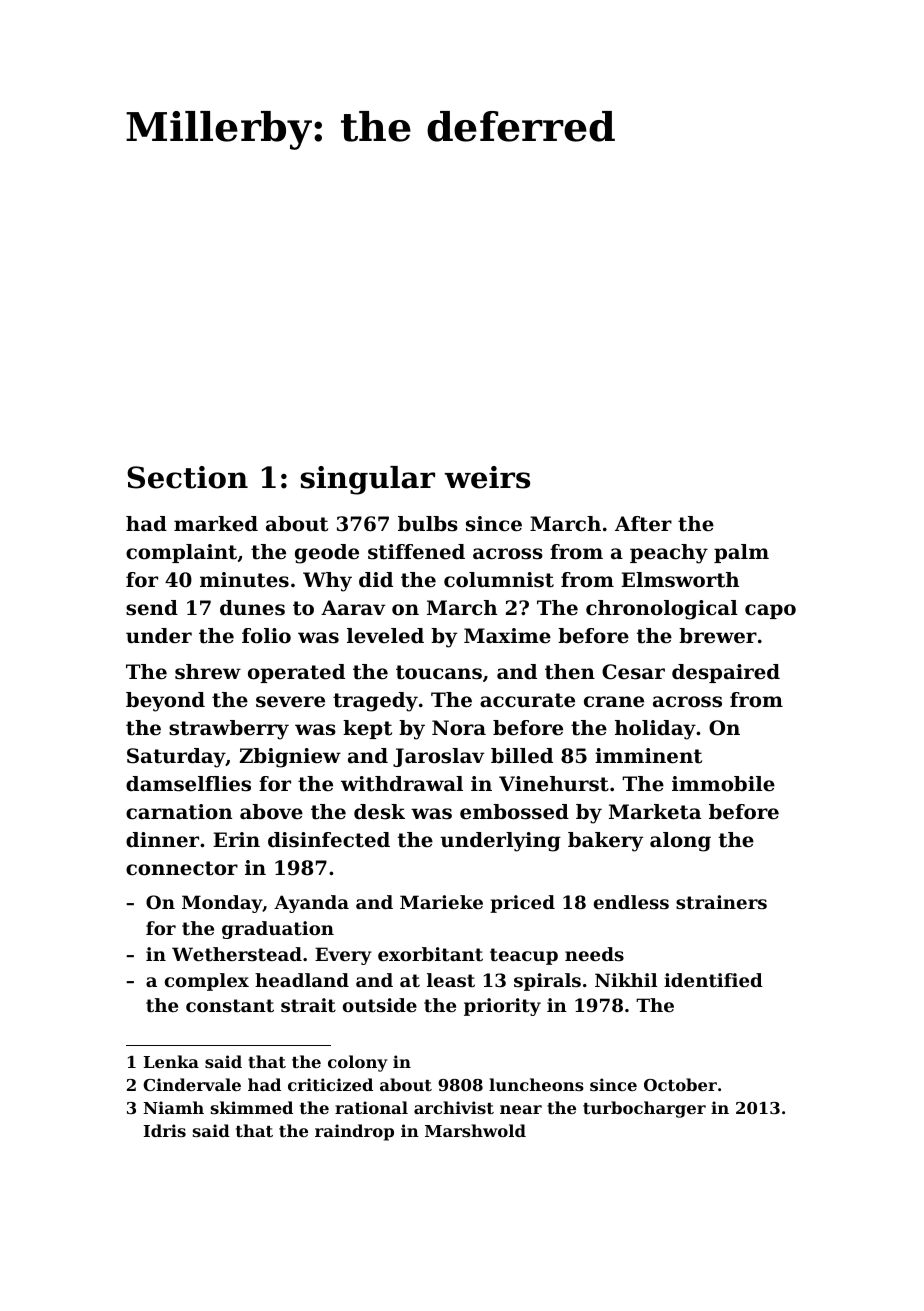  I want to click on turbocharger, so click(644, 1109).
